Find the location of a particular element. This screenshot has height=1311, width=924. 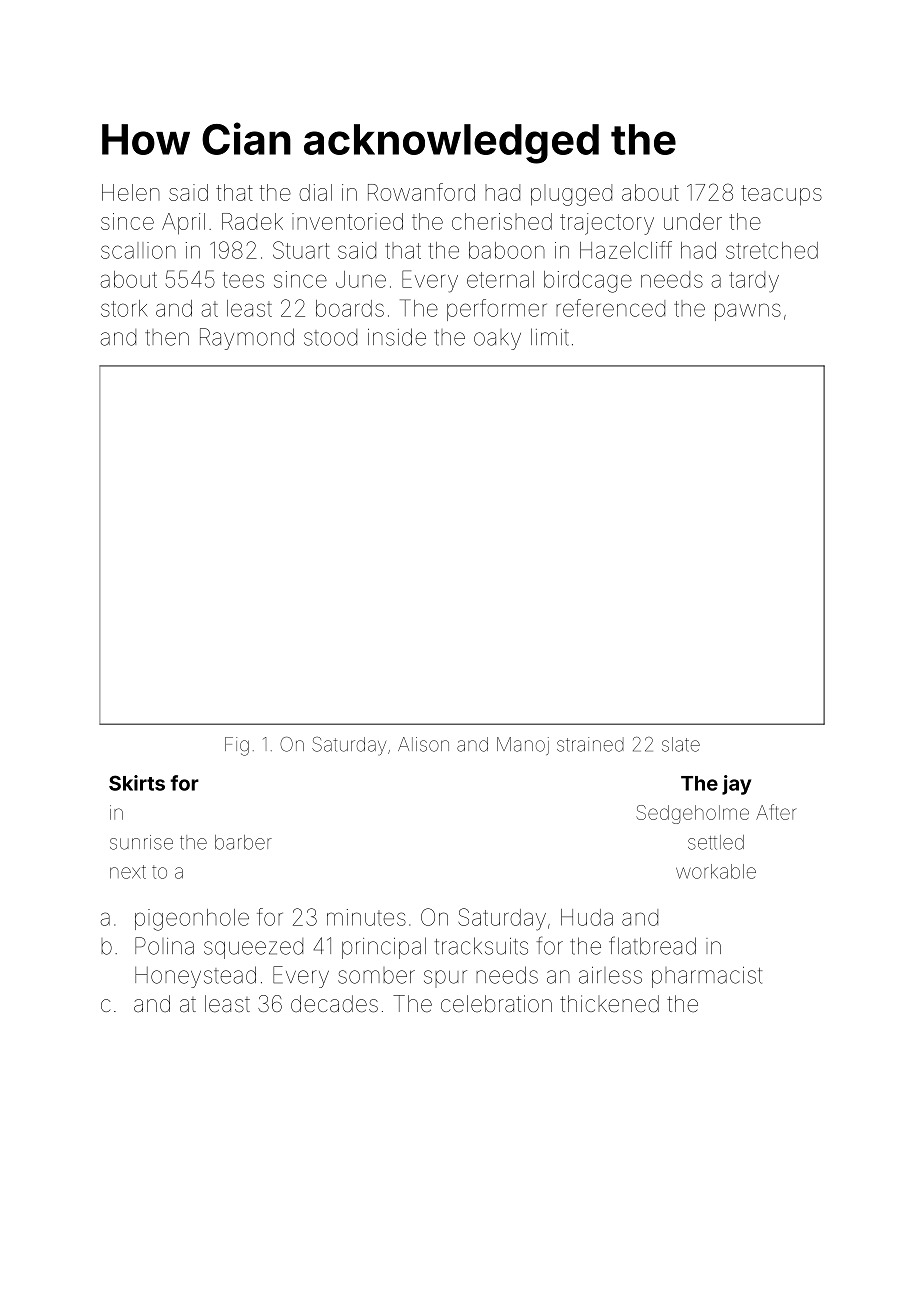

Alison is located at coordinates (423, 744).
